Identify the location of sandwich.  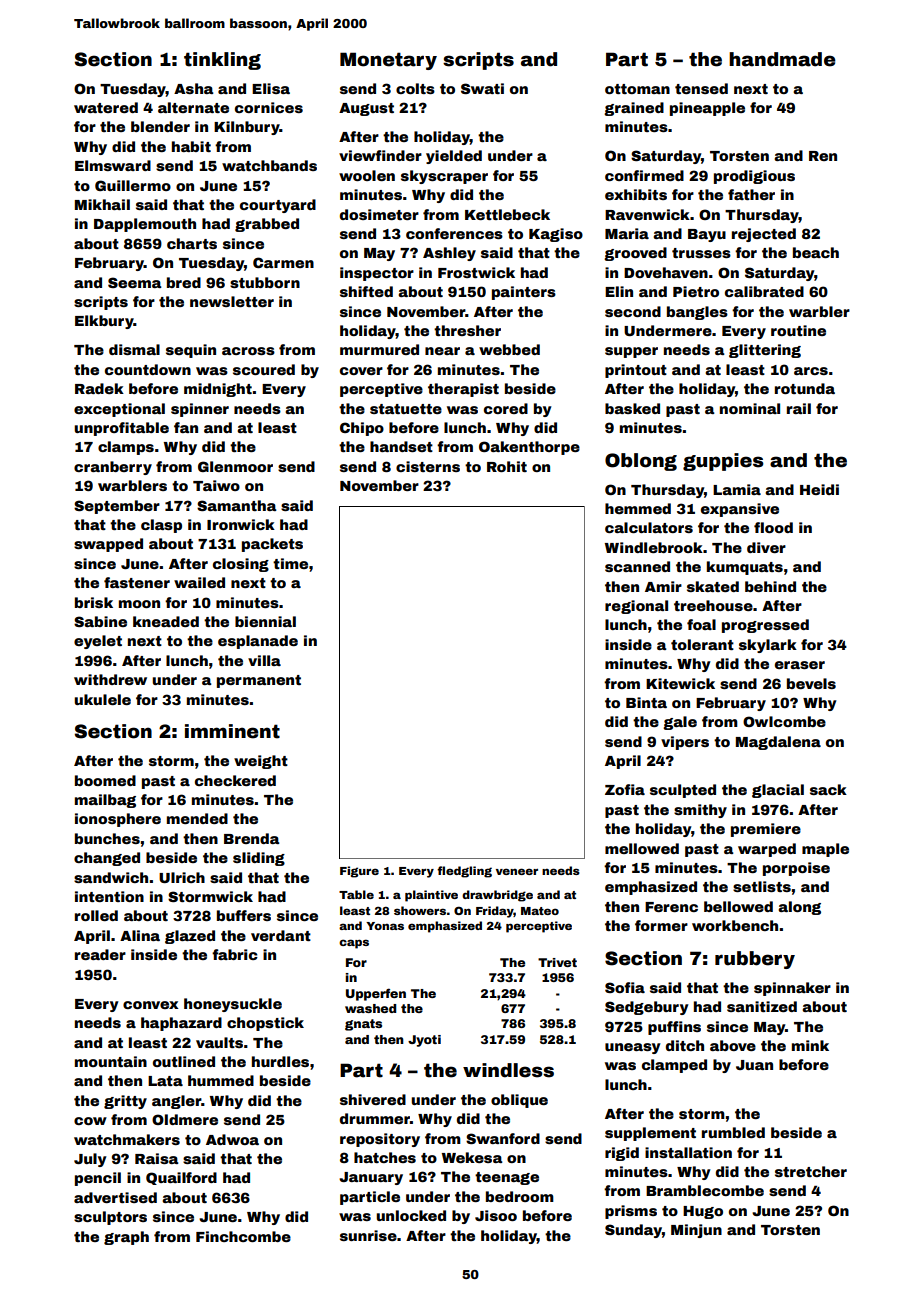
(111, 877).
